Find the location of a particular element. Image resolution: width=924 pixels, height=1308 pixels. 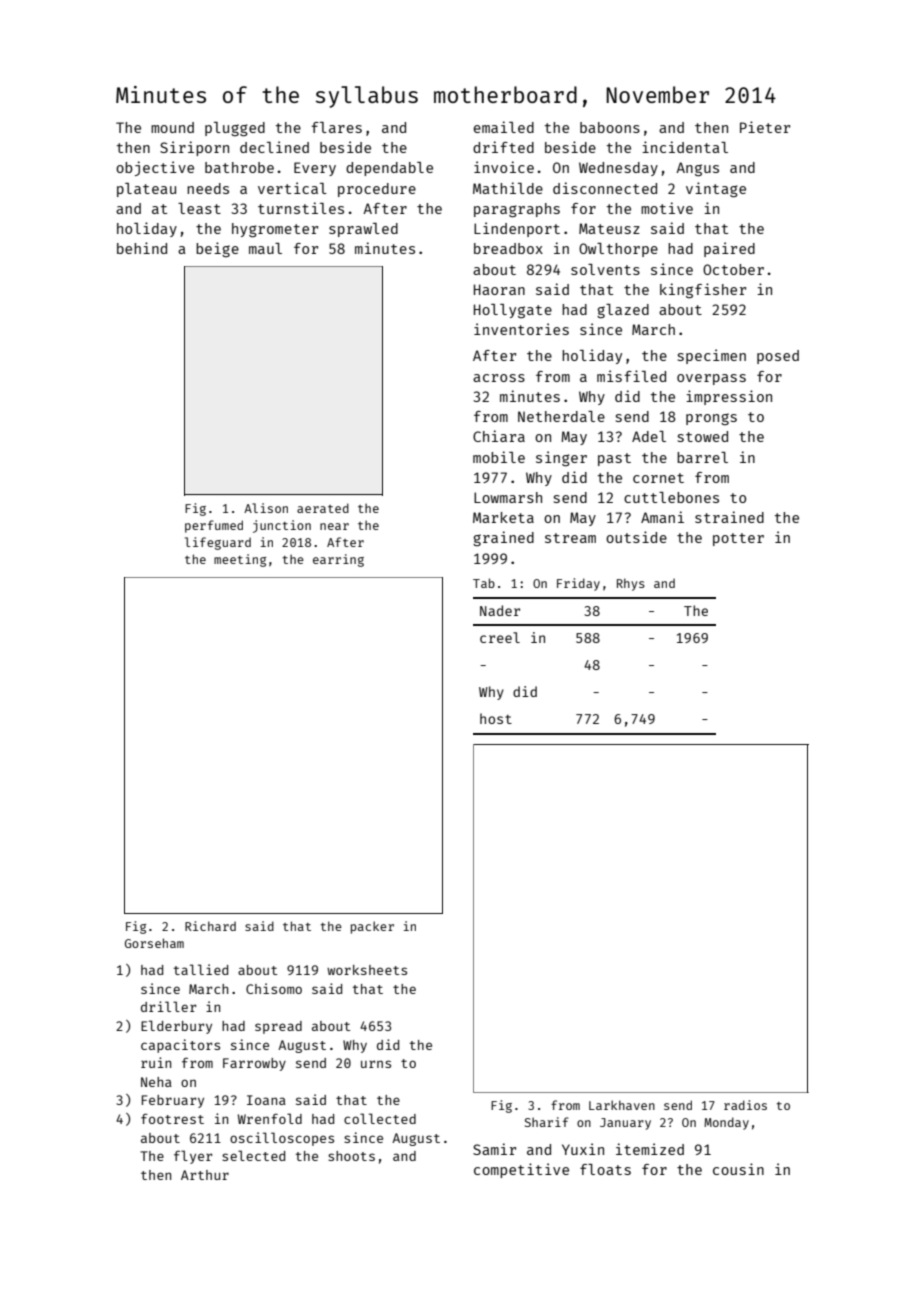

Neha is located at coordinates (156, 1082).
